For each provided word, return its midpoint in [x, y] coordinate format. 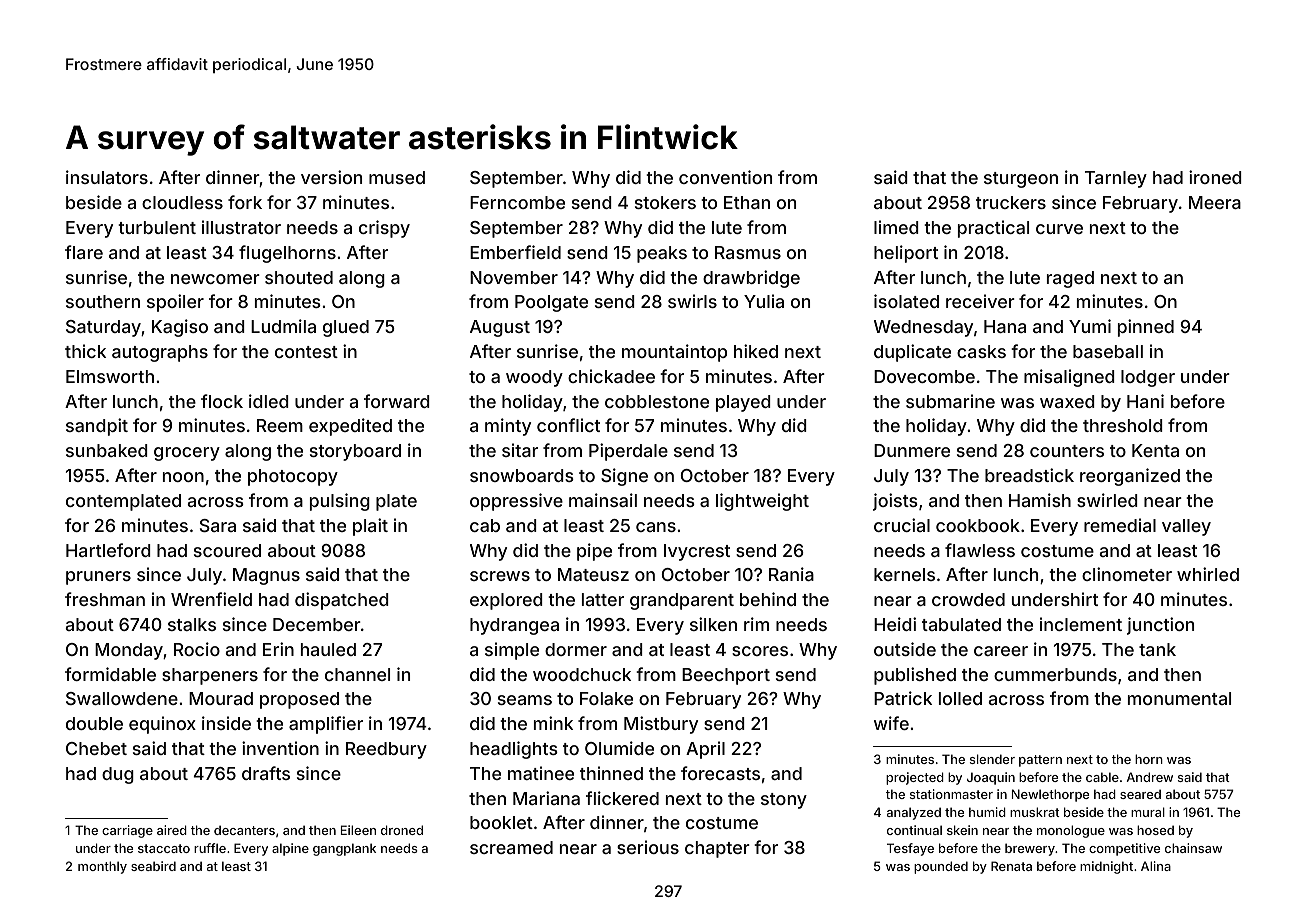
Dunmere [912, 450]
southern [103, 301]
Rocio [197, 649]
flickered [622, 798]
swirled [1107, 500]
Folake [606, 698]
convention [725, 177]
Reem [280, 425]
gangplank [344, 849]
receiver [980, 301]
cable [1102, 777]
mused [397, 177]
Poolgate [551, 303]
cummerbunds [1055, 674]
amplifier [326, 725]
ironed [1215, 177]
